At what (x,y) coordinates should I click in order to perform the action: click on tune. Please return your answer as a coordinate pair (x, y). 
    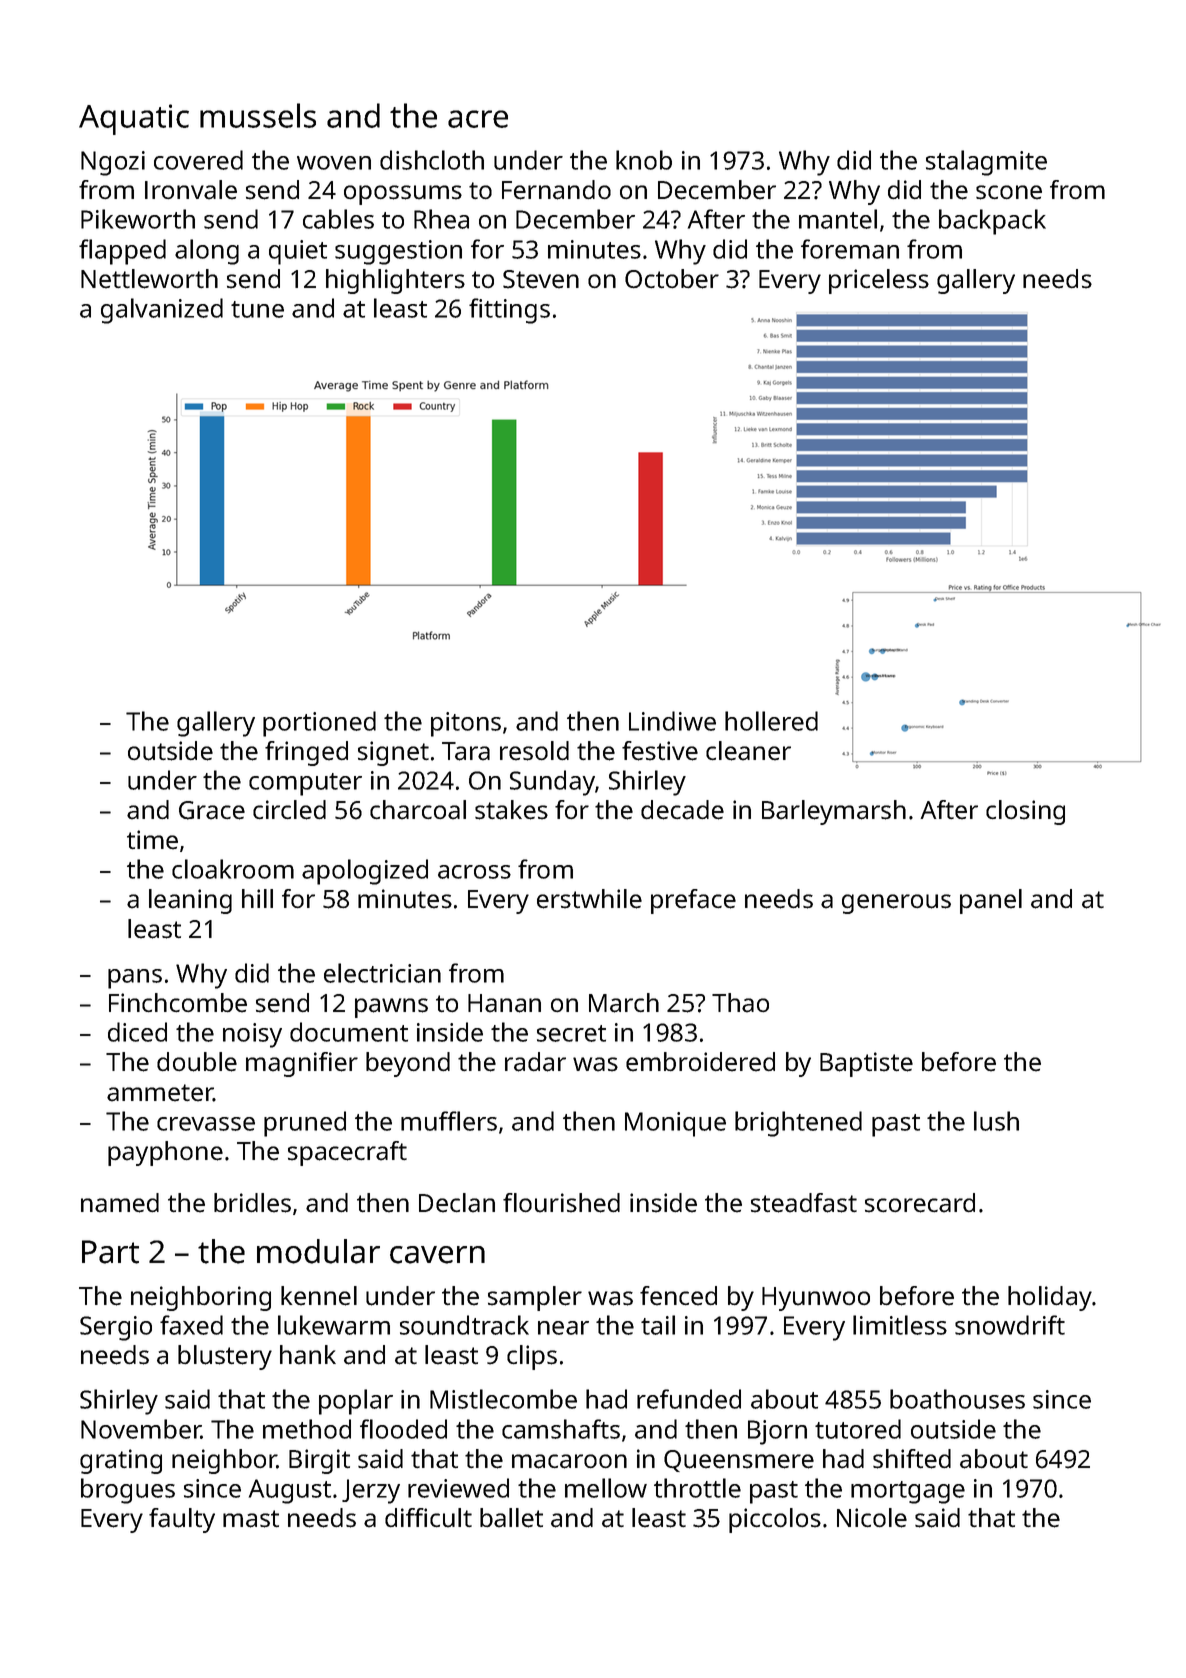
    Looking at the image, I should click on (257, 309).
